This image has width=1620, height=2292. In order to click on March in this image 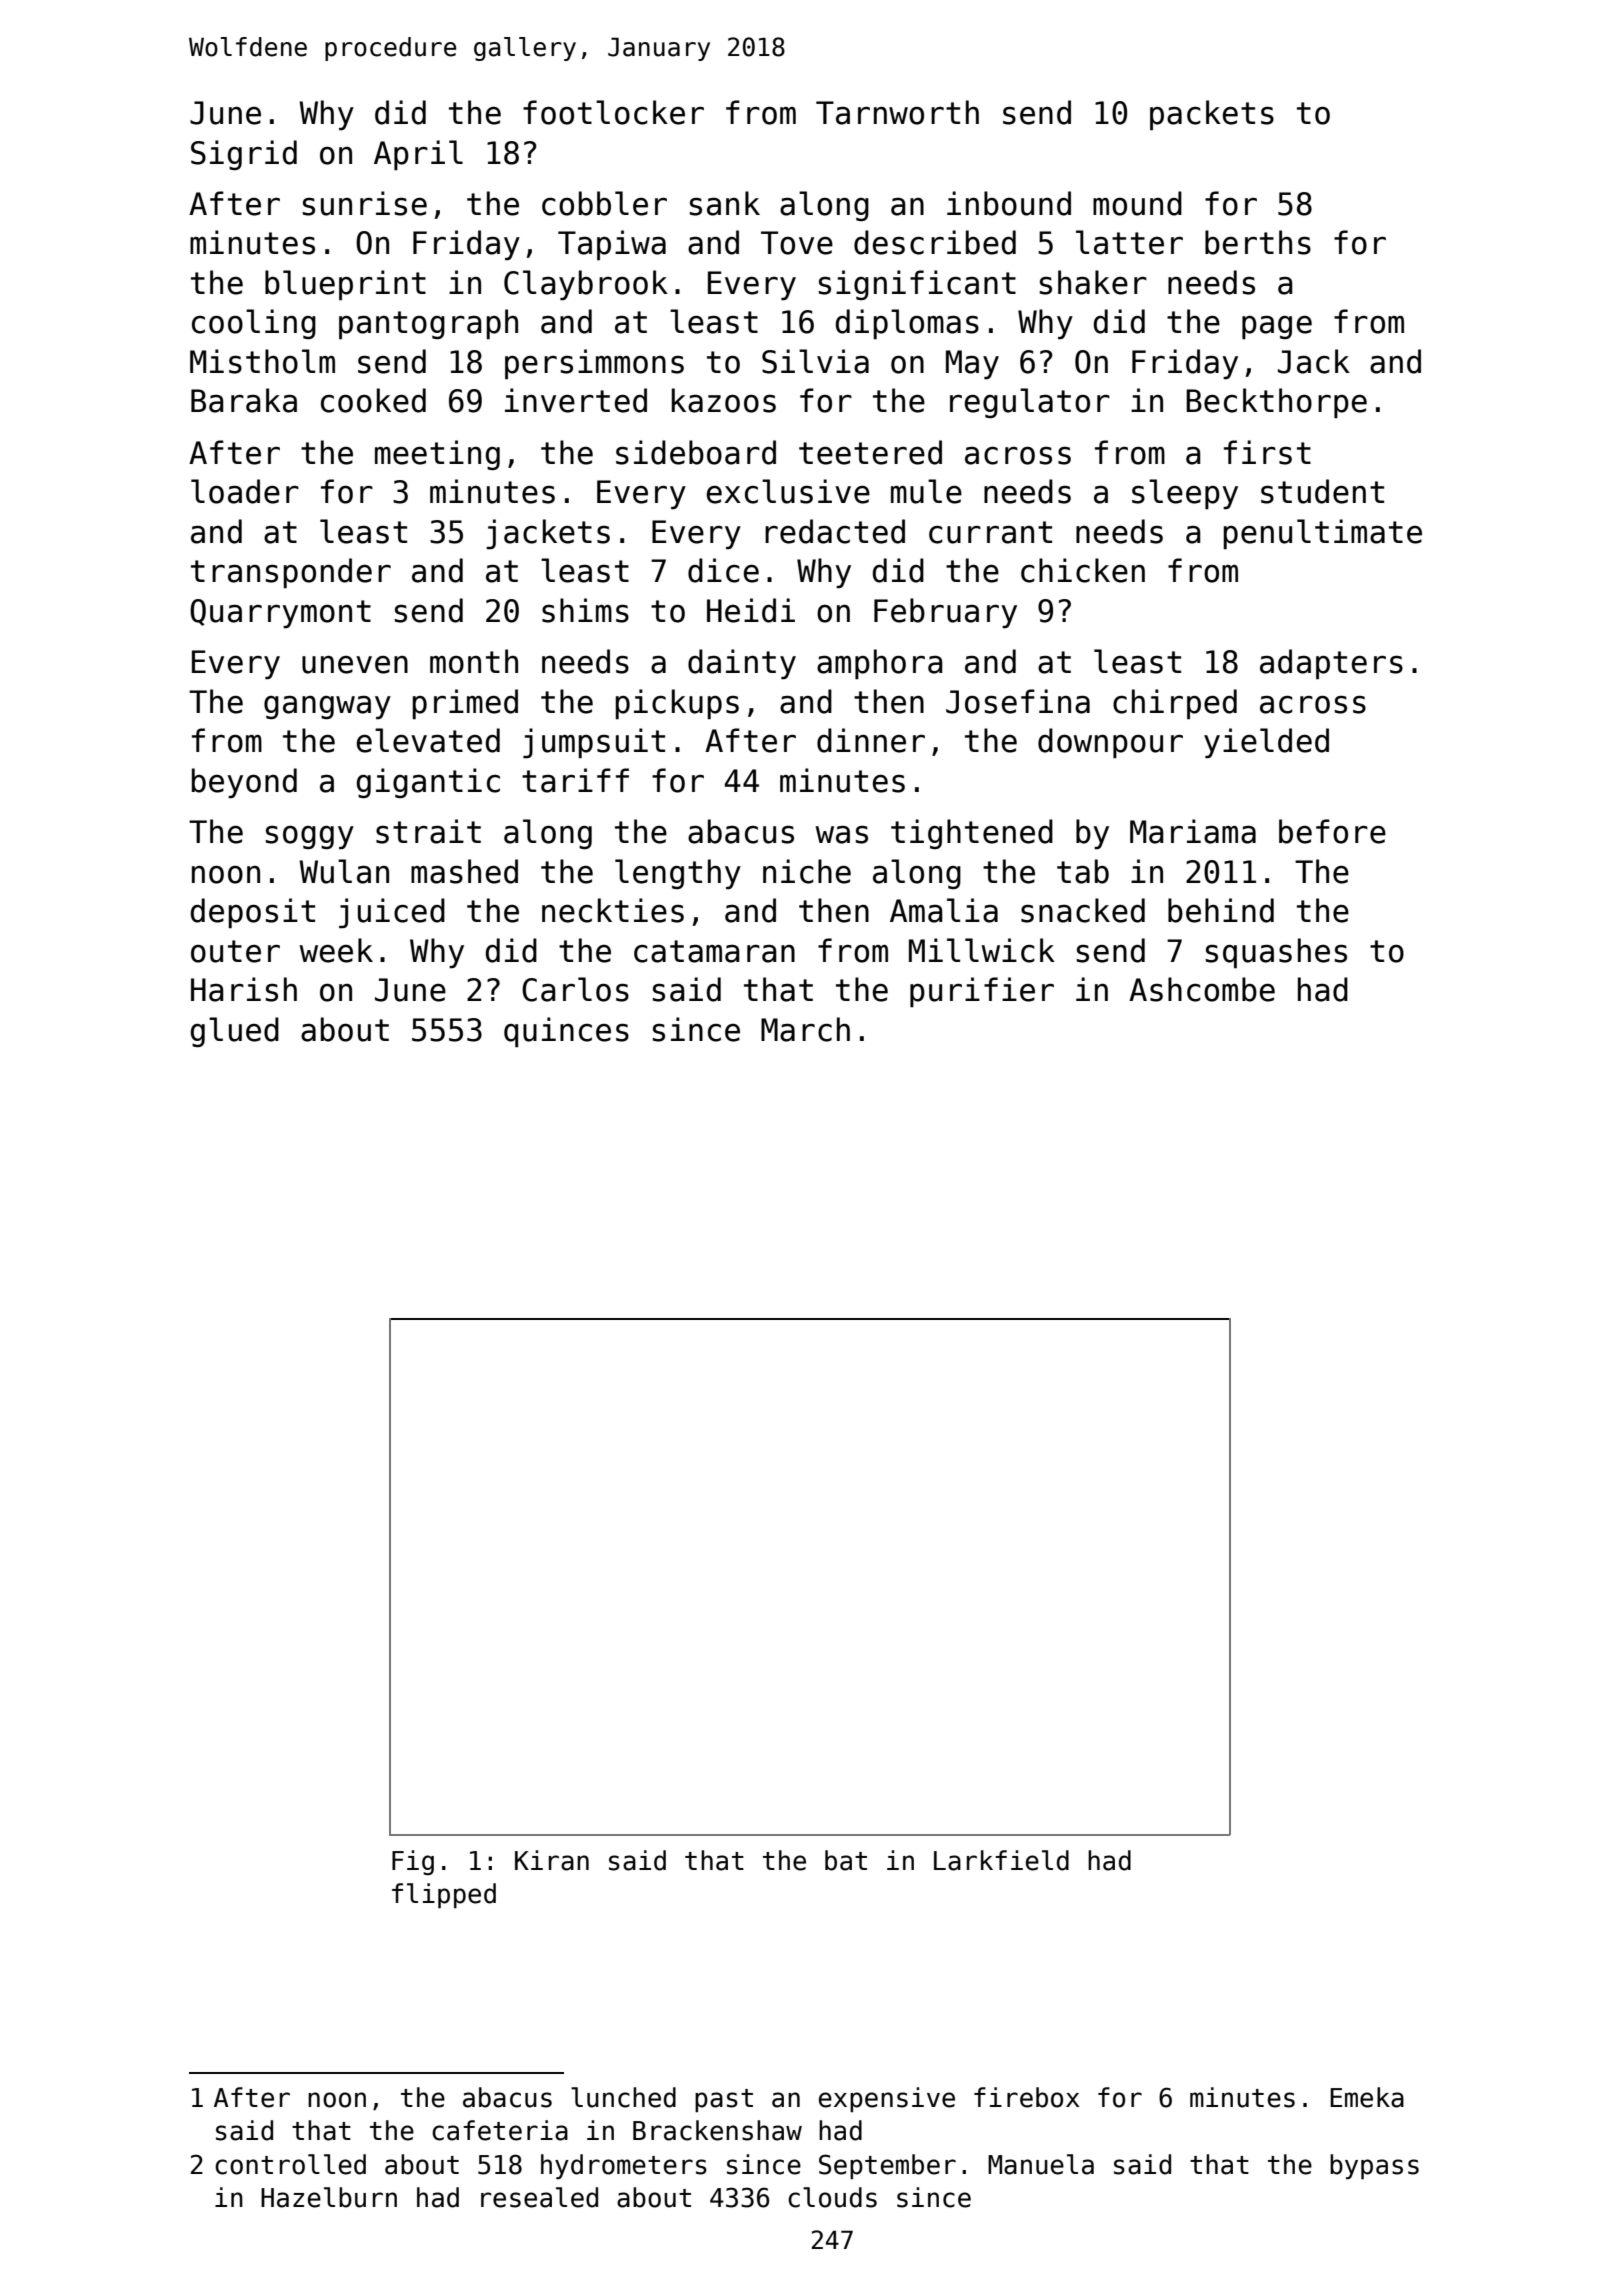, I will do `click(805, 1029)`.
